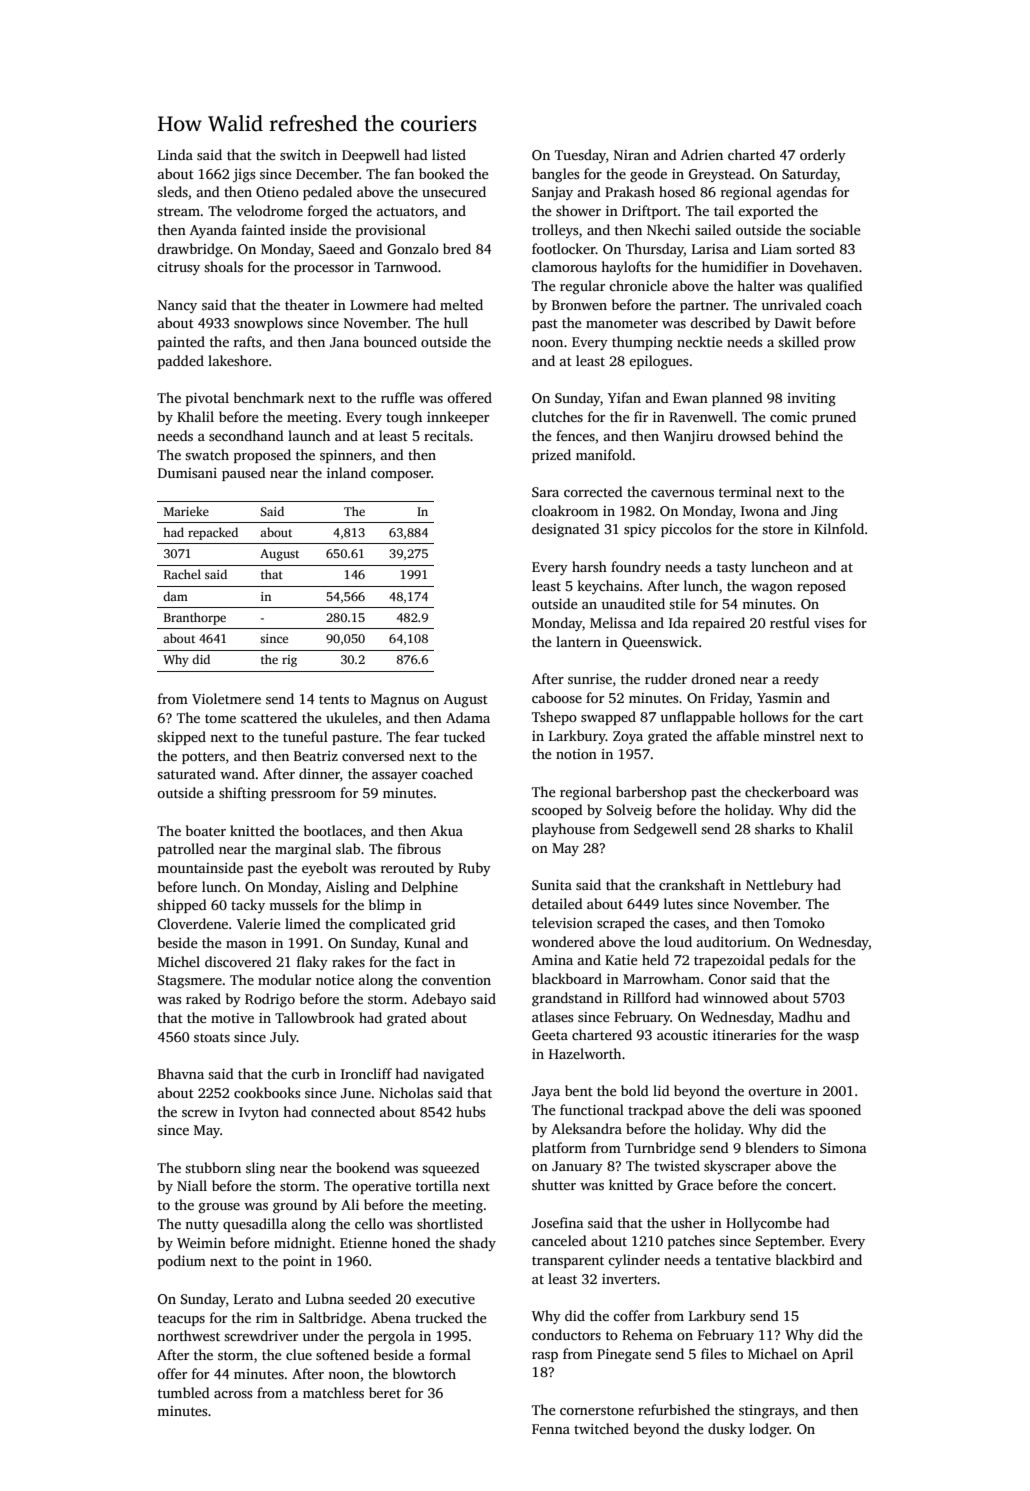 The image size is (1030, 1491). What do you see at coordinates (835, 229) in the document?
I see `sociable` at bounding box center [835, 229].
